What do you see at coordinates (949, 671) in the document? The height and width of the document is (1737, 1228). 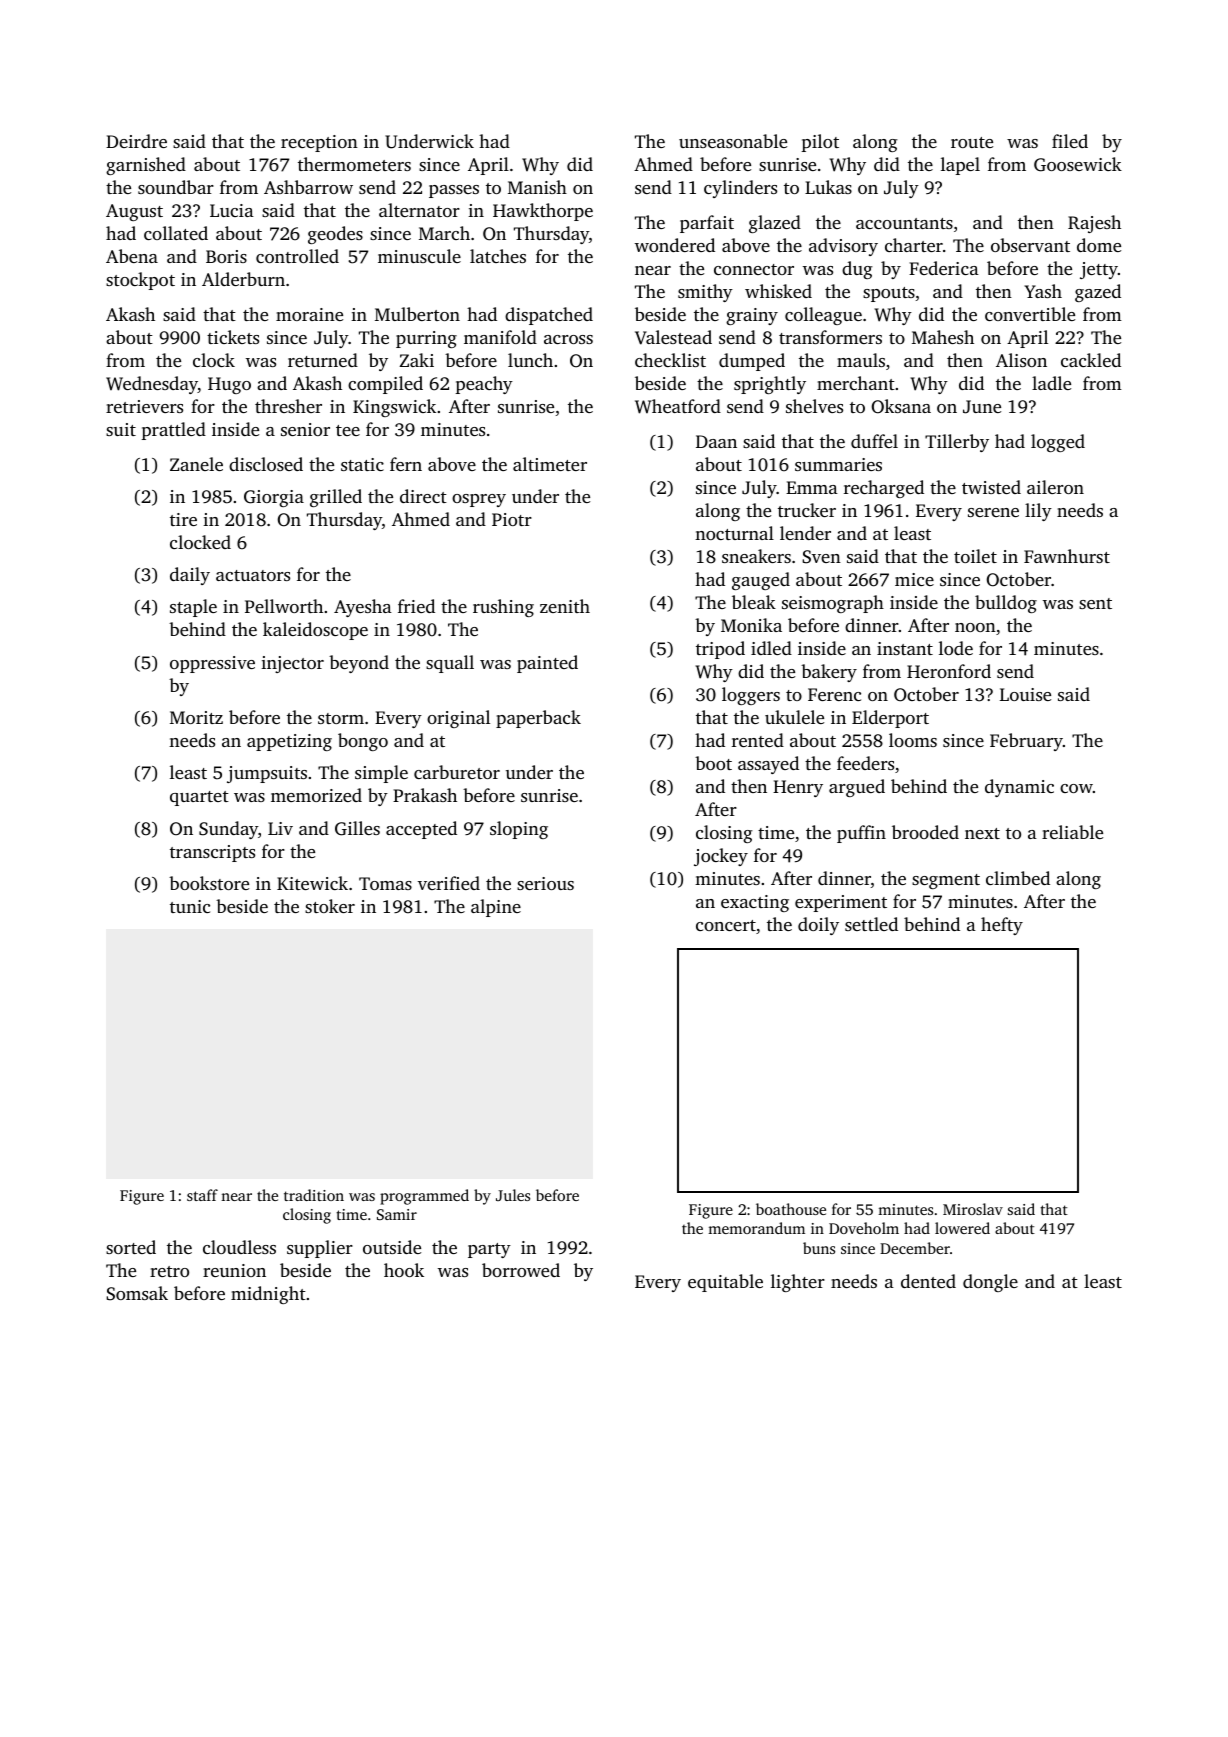 I see `Heronford` at bounding box center [949, 671].
